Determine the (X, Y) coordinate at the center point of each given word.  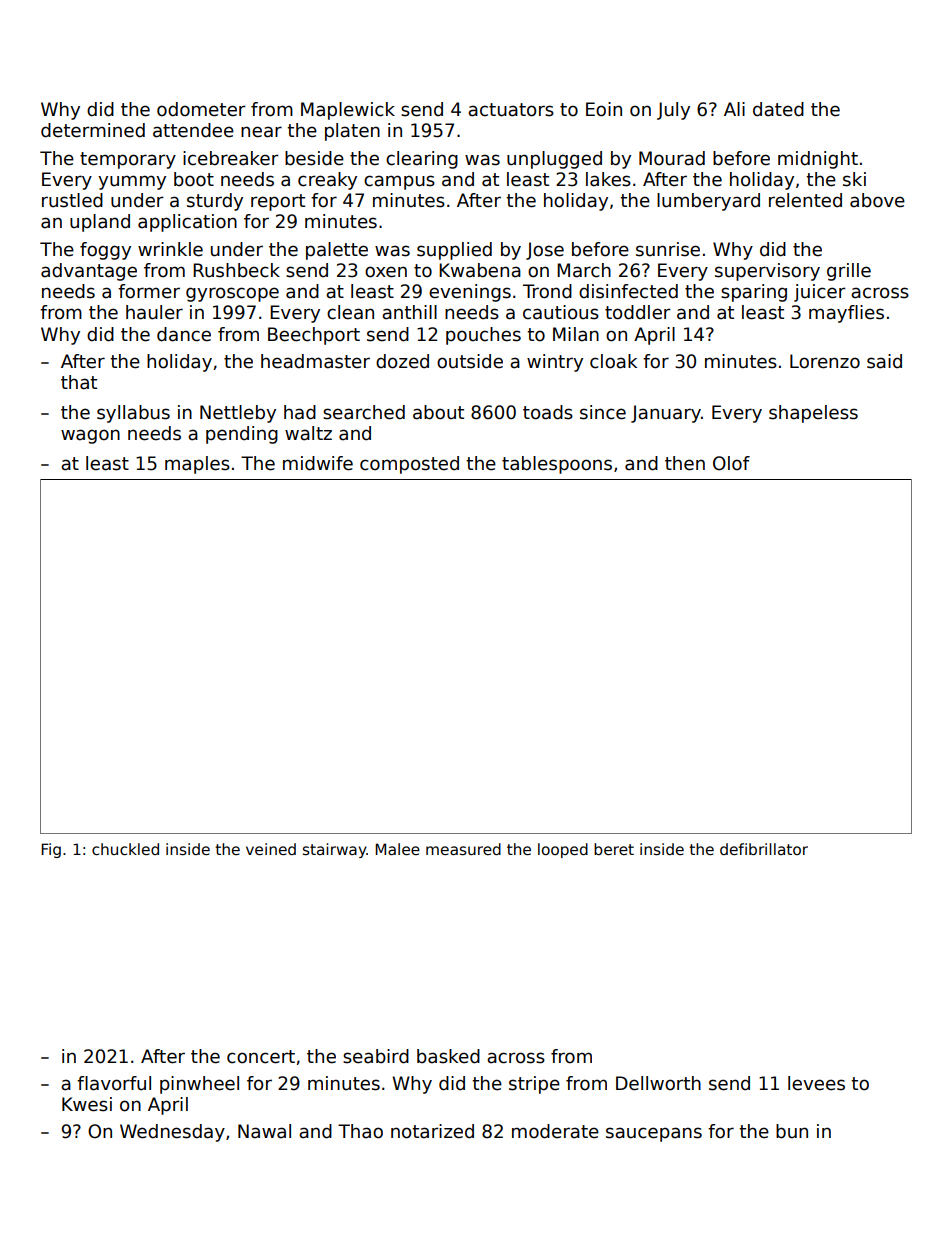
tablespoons (557, 465)
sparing (754, 293)
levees (816, 1083)
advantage (89, 272)
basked (448, 1056)
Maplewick (348, 111)
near (261, 132)
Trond (547, 291)
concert (261, 1057)
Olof (731, 463)
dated (778, 109)
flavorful (114, 1083)
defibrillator (764, 849)
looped (563, 850)
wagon (90, 436)
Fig (51, 850)
